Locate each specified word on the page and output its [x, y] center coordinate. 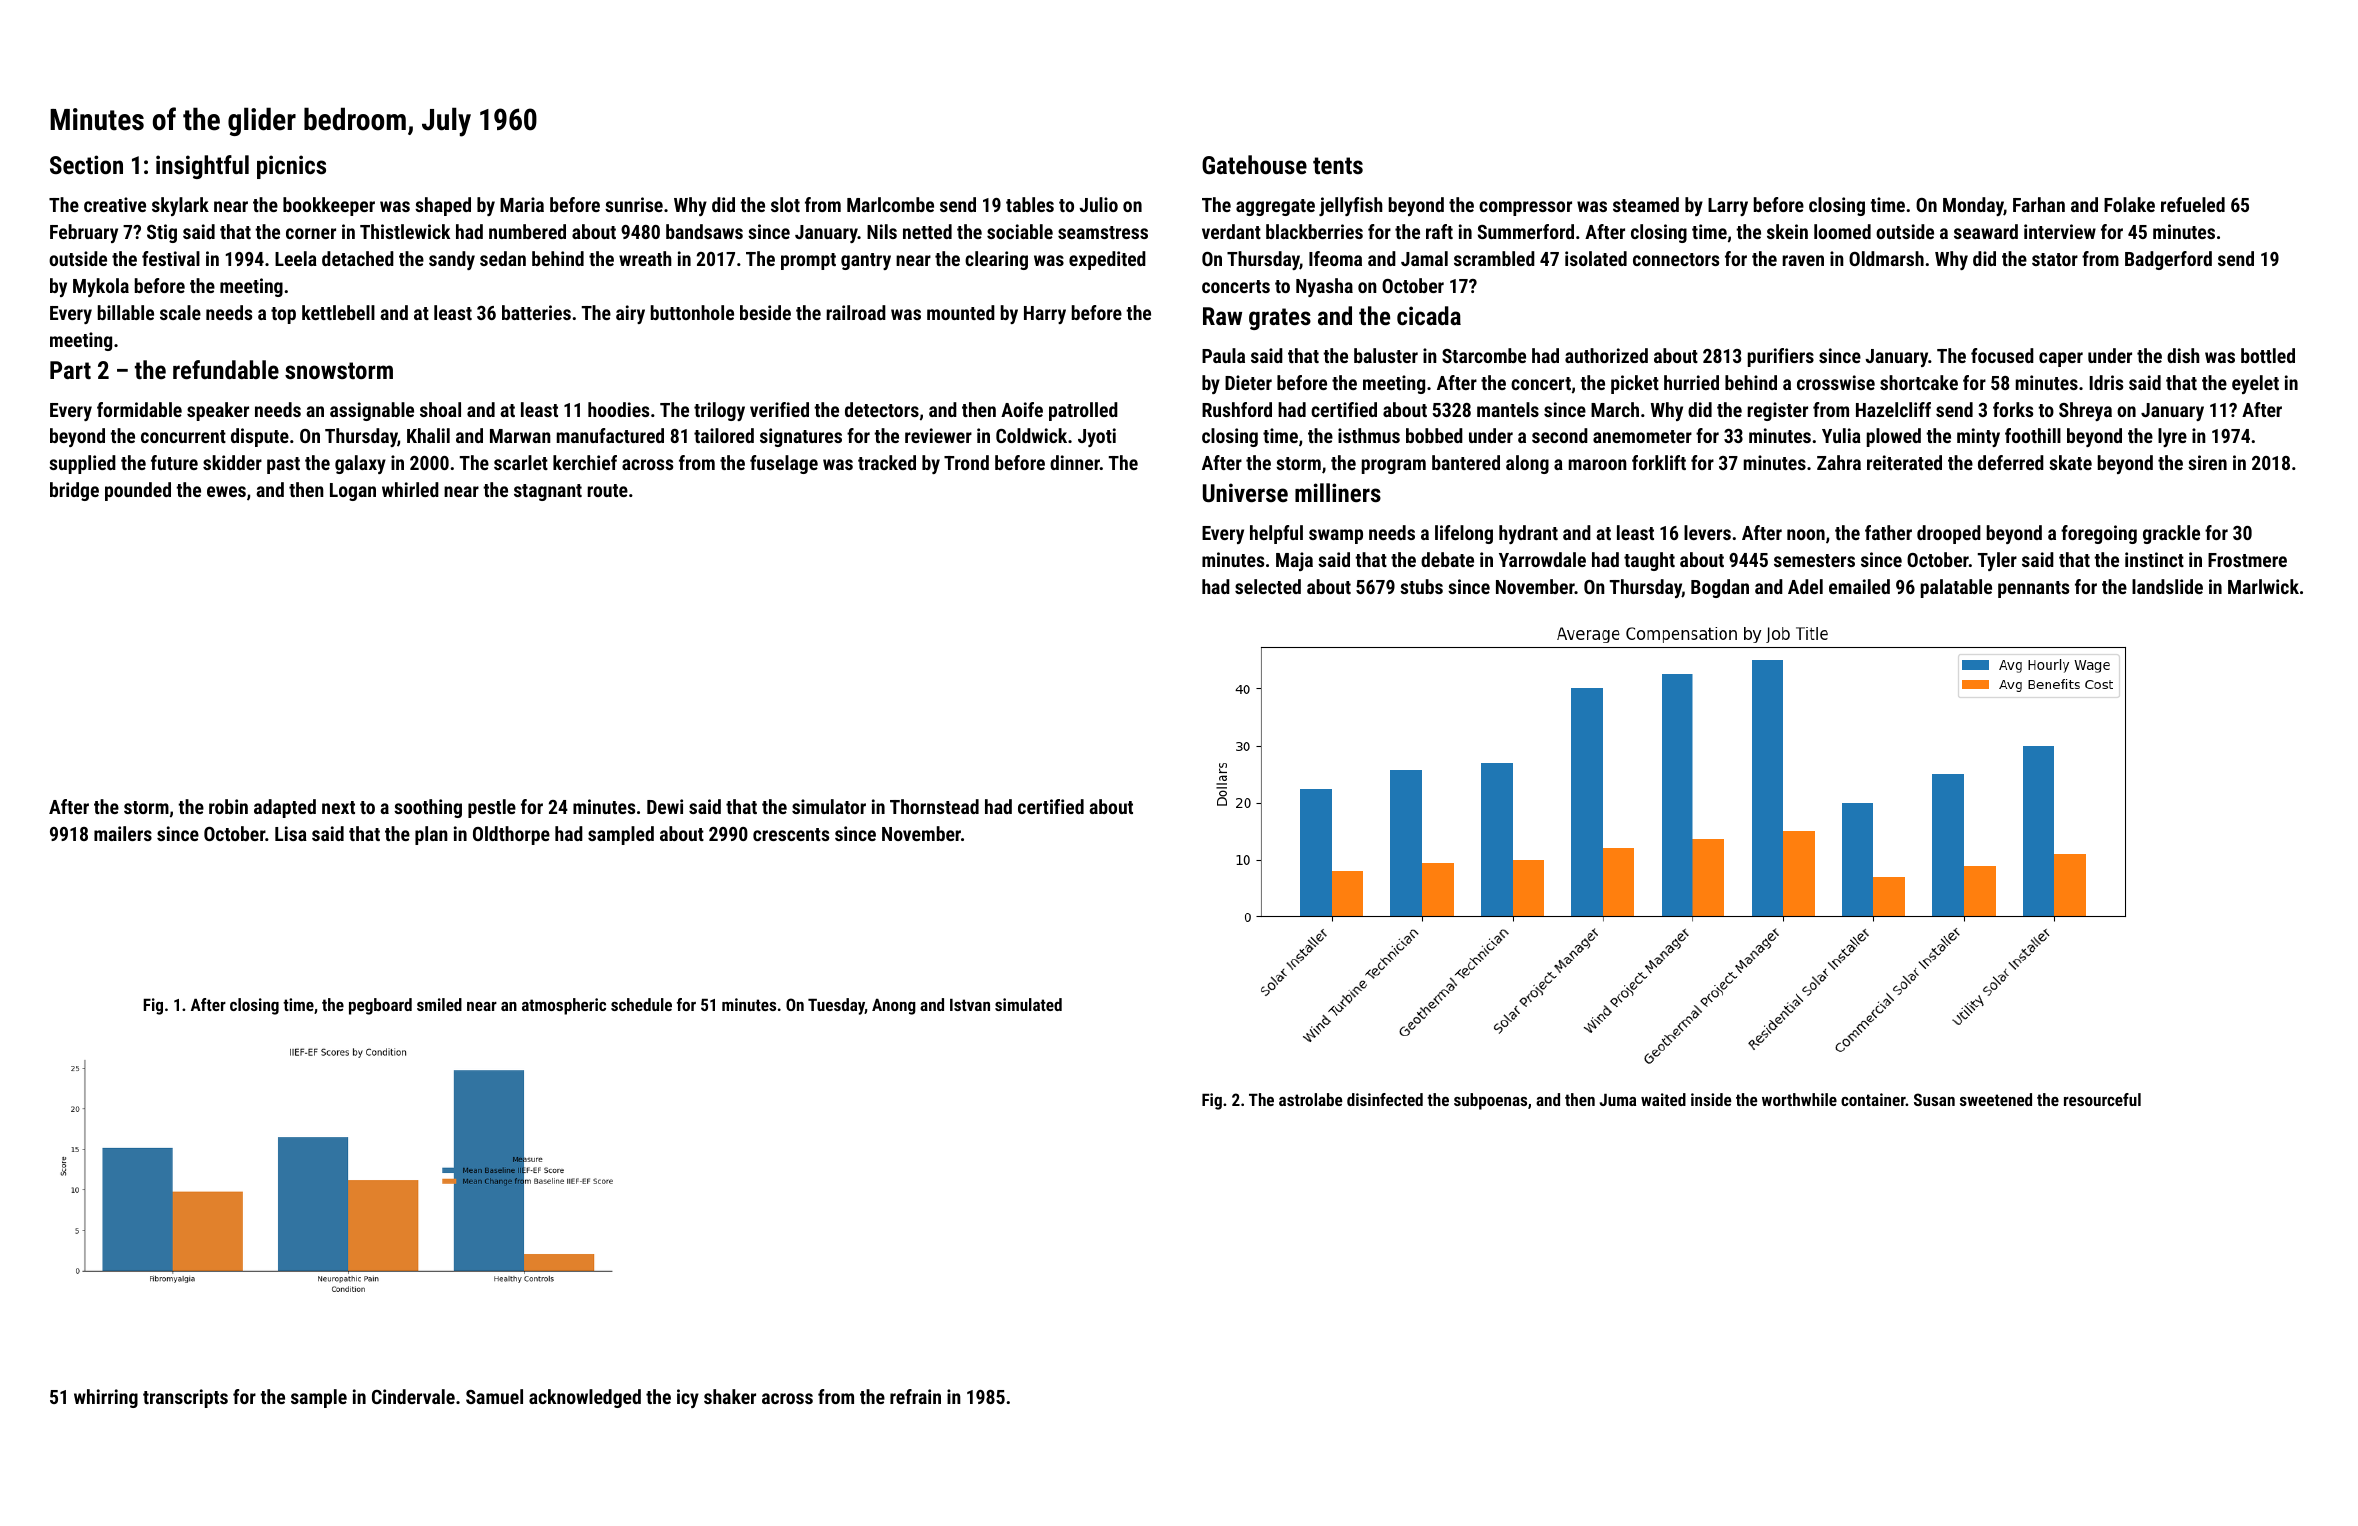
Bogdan [1720, 588]
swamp [1336, 536]
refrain [915, 1396]
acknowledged [585, 1398]
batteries [536, 312]
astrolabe [1310, 1099]
